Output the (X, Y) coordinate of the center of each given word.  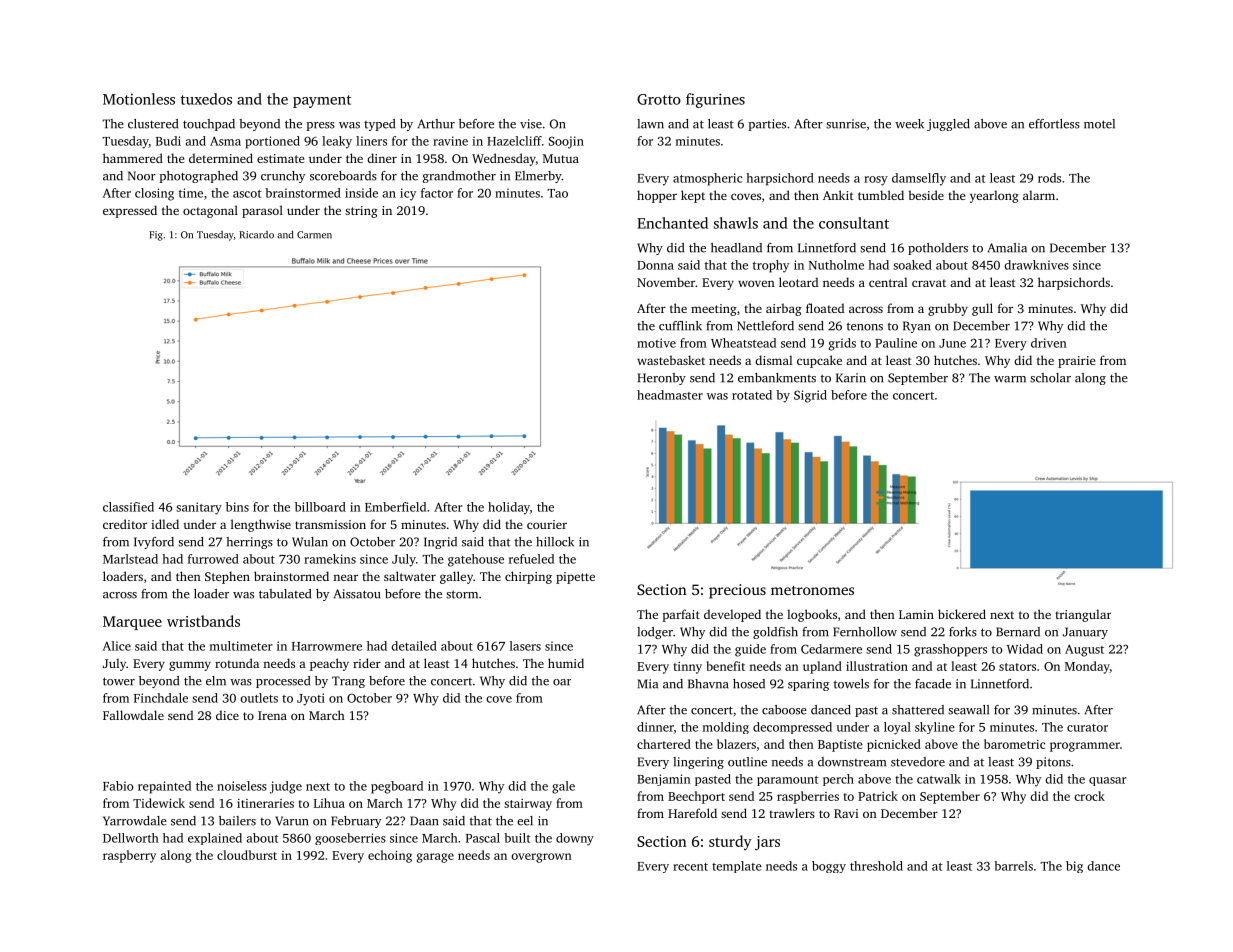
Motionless (139, 99)
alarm (1039, 195)
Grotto (659, 99)
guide (750, 650)
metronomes (812, 590)
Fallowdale (133, 715)
